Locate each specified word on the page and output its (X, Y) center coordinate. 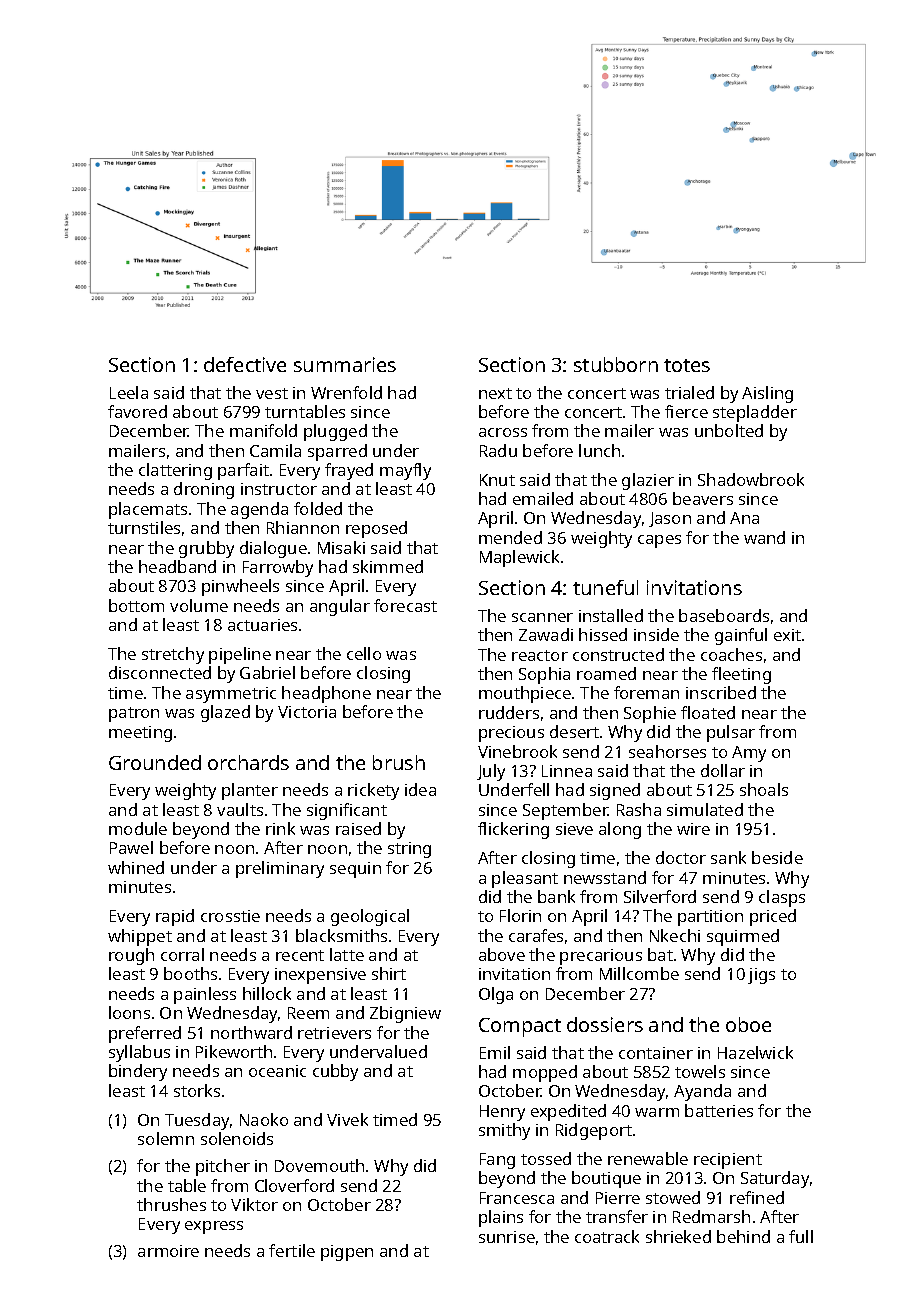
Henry (502, 1113)
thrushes (171, 1204)
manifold (263, 430)
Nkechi (675, 935)
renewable (648, 1158)
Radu (498, 450)
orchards (248, 762)
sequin (355, 870)
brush (399, 762)
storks (197, 1090)
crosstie (230, 916)
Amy (749, 754)
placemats (148, 510)
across (503, 432)
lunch (599, 450)
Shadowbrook (751, 479)
